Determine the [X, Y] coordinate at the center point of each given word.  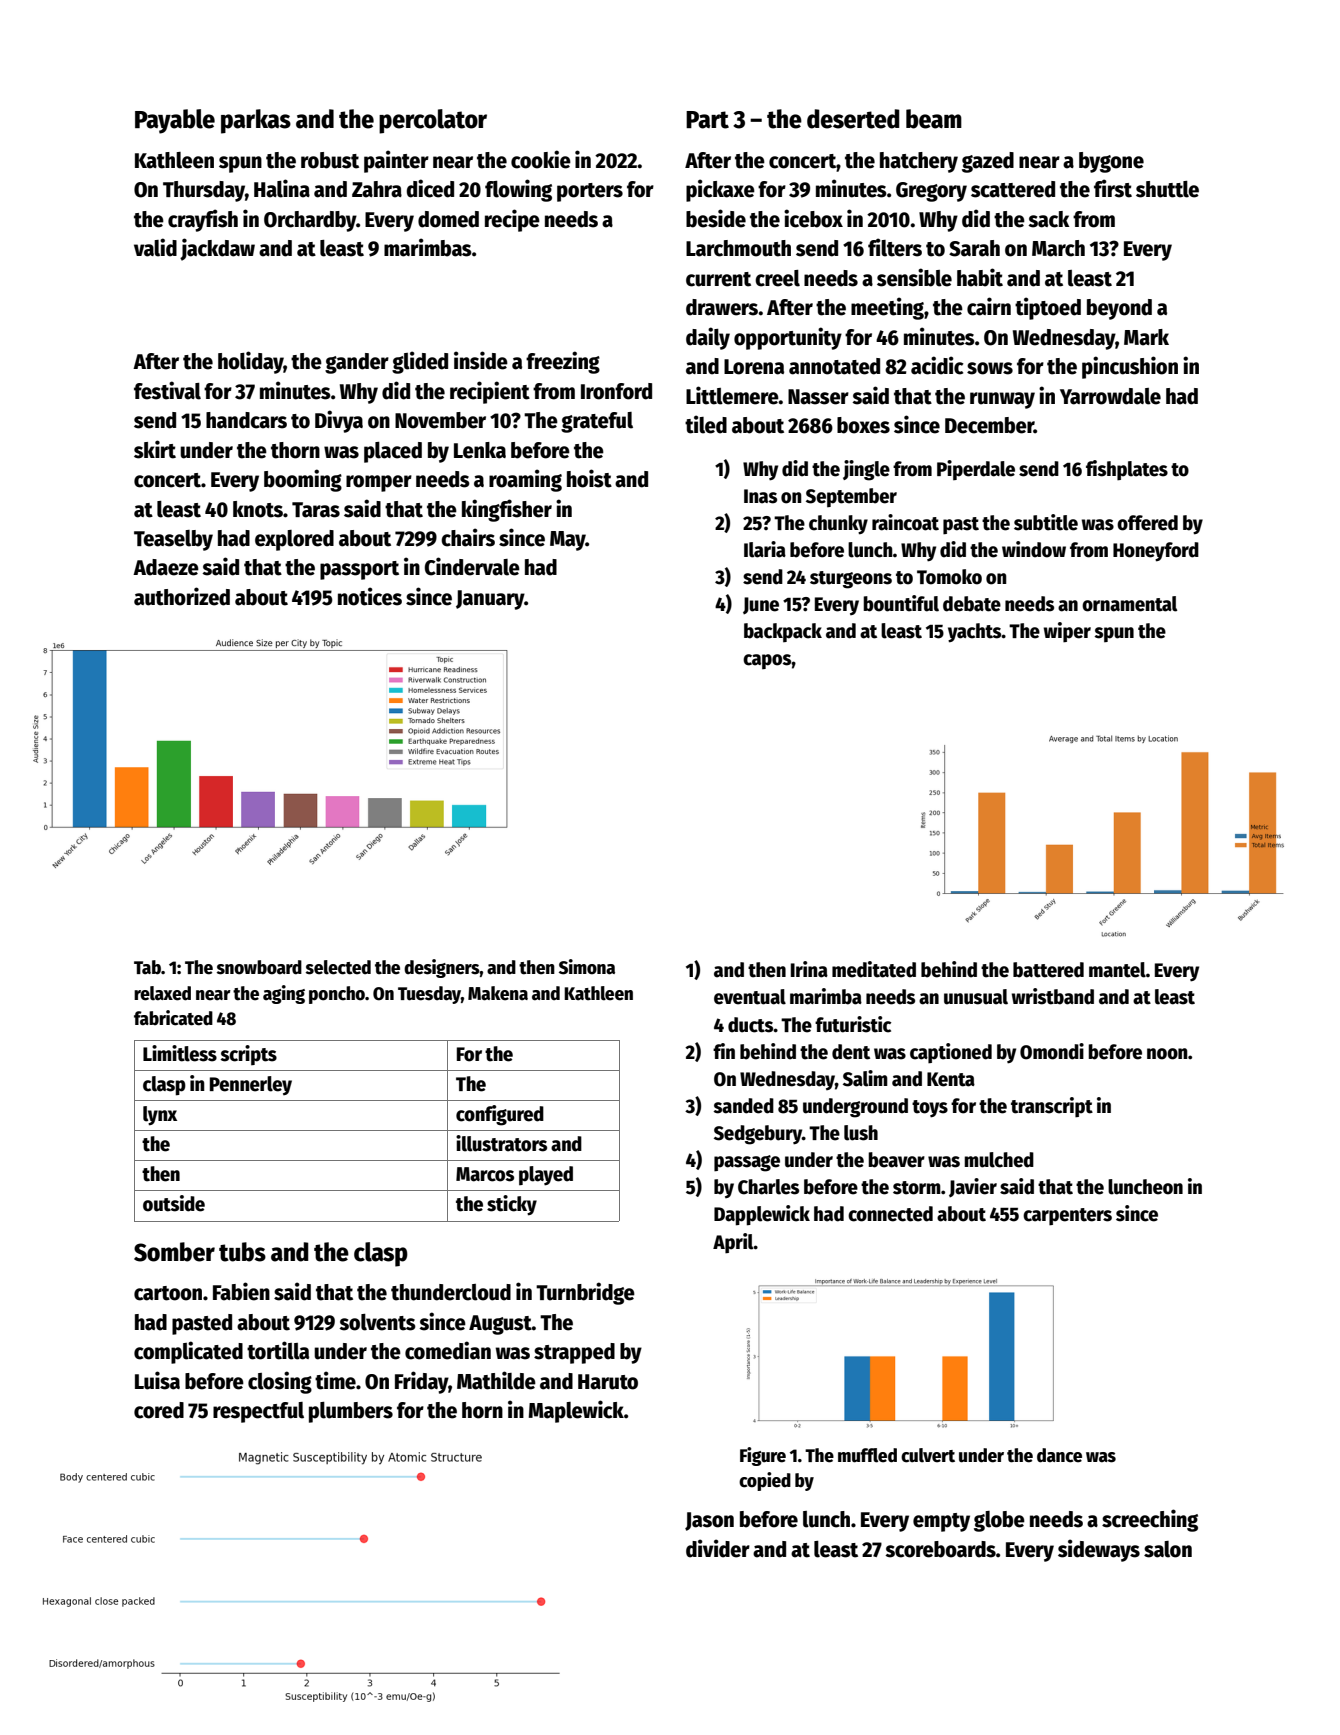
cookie [541, 159]
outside [174, 1203]
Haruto [608, 1382]
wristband [1053, 996]
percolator [433, 121]
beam [934, 119]
